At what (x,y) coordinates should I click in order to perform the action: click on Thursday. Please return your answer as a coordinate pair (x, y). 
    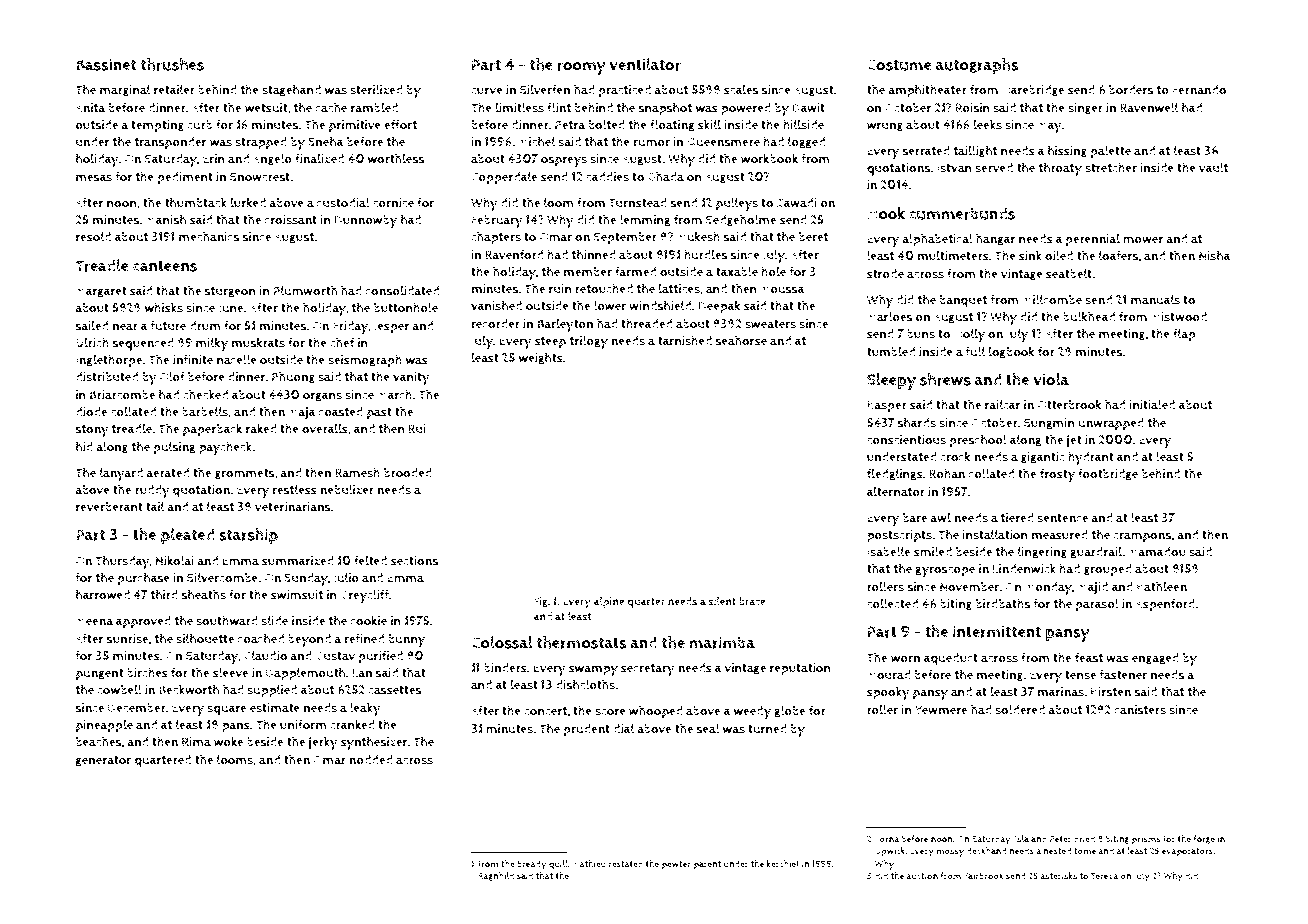
    Looking at the image, I should click on (122, 562).
